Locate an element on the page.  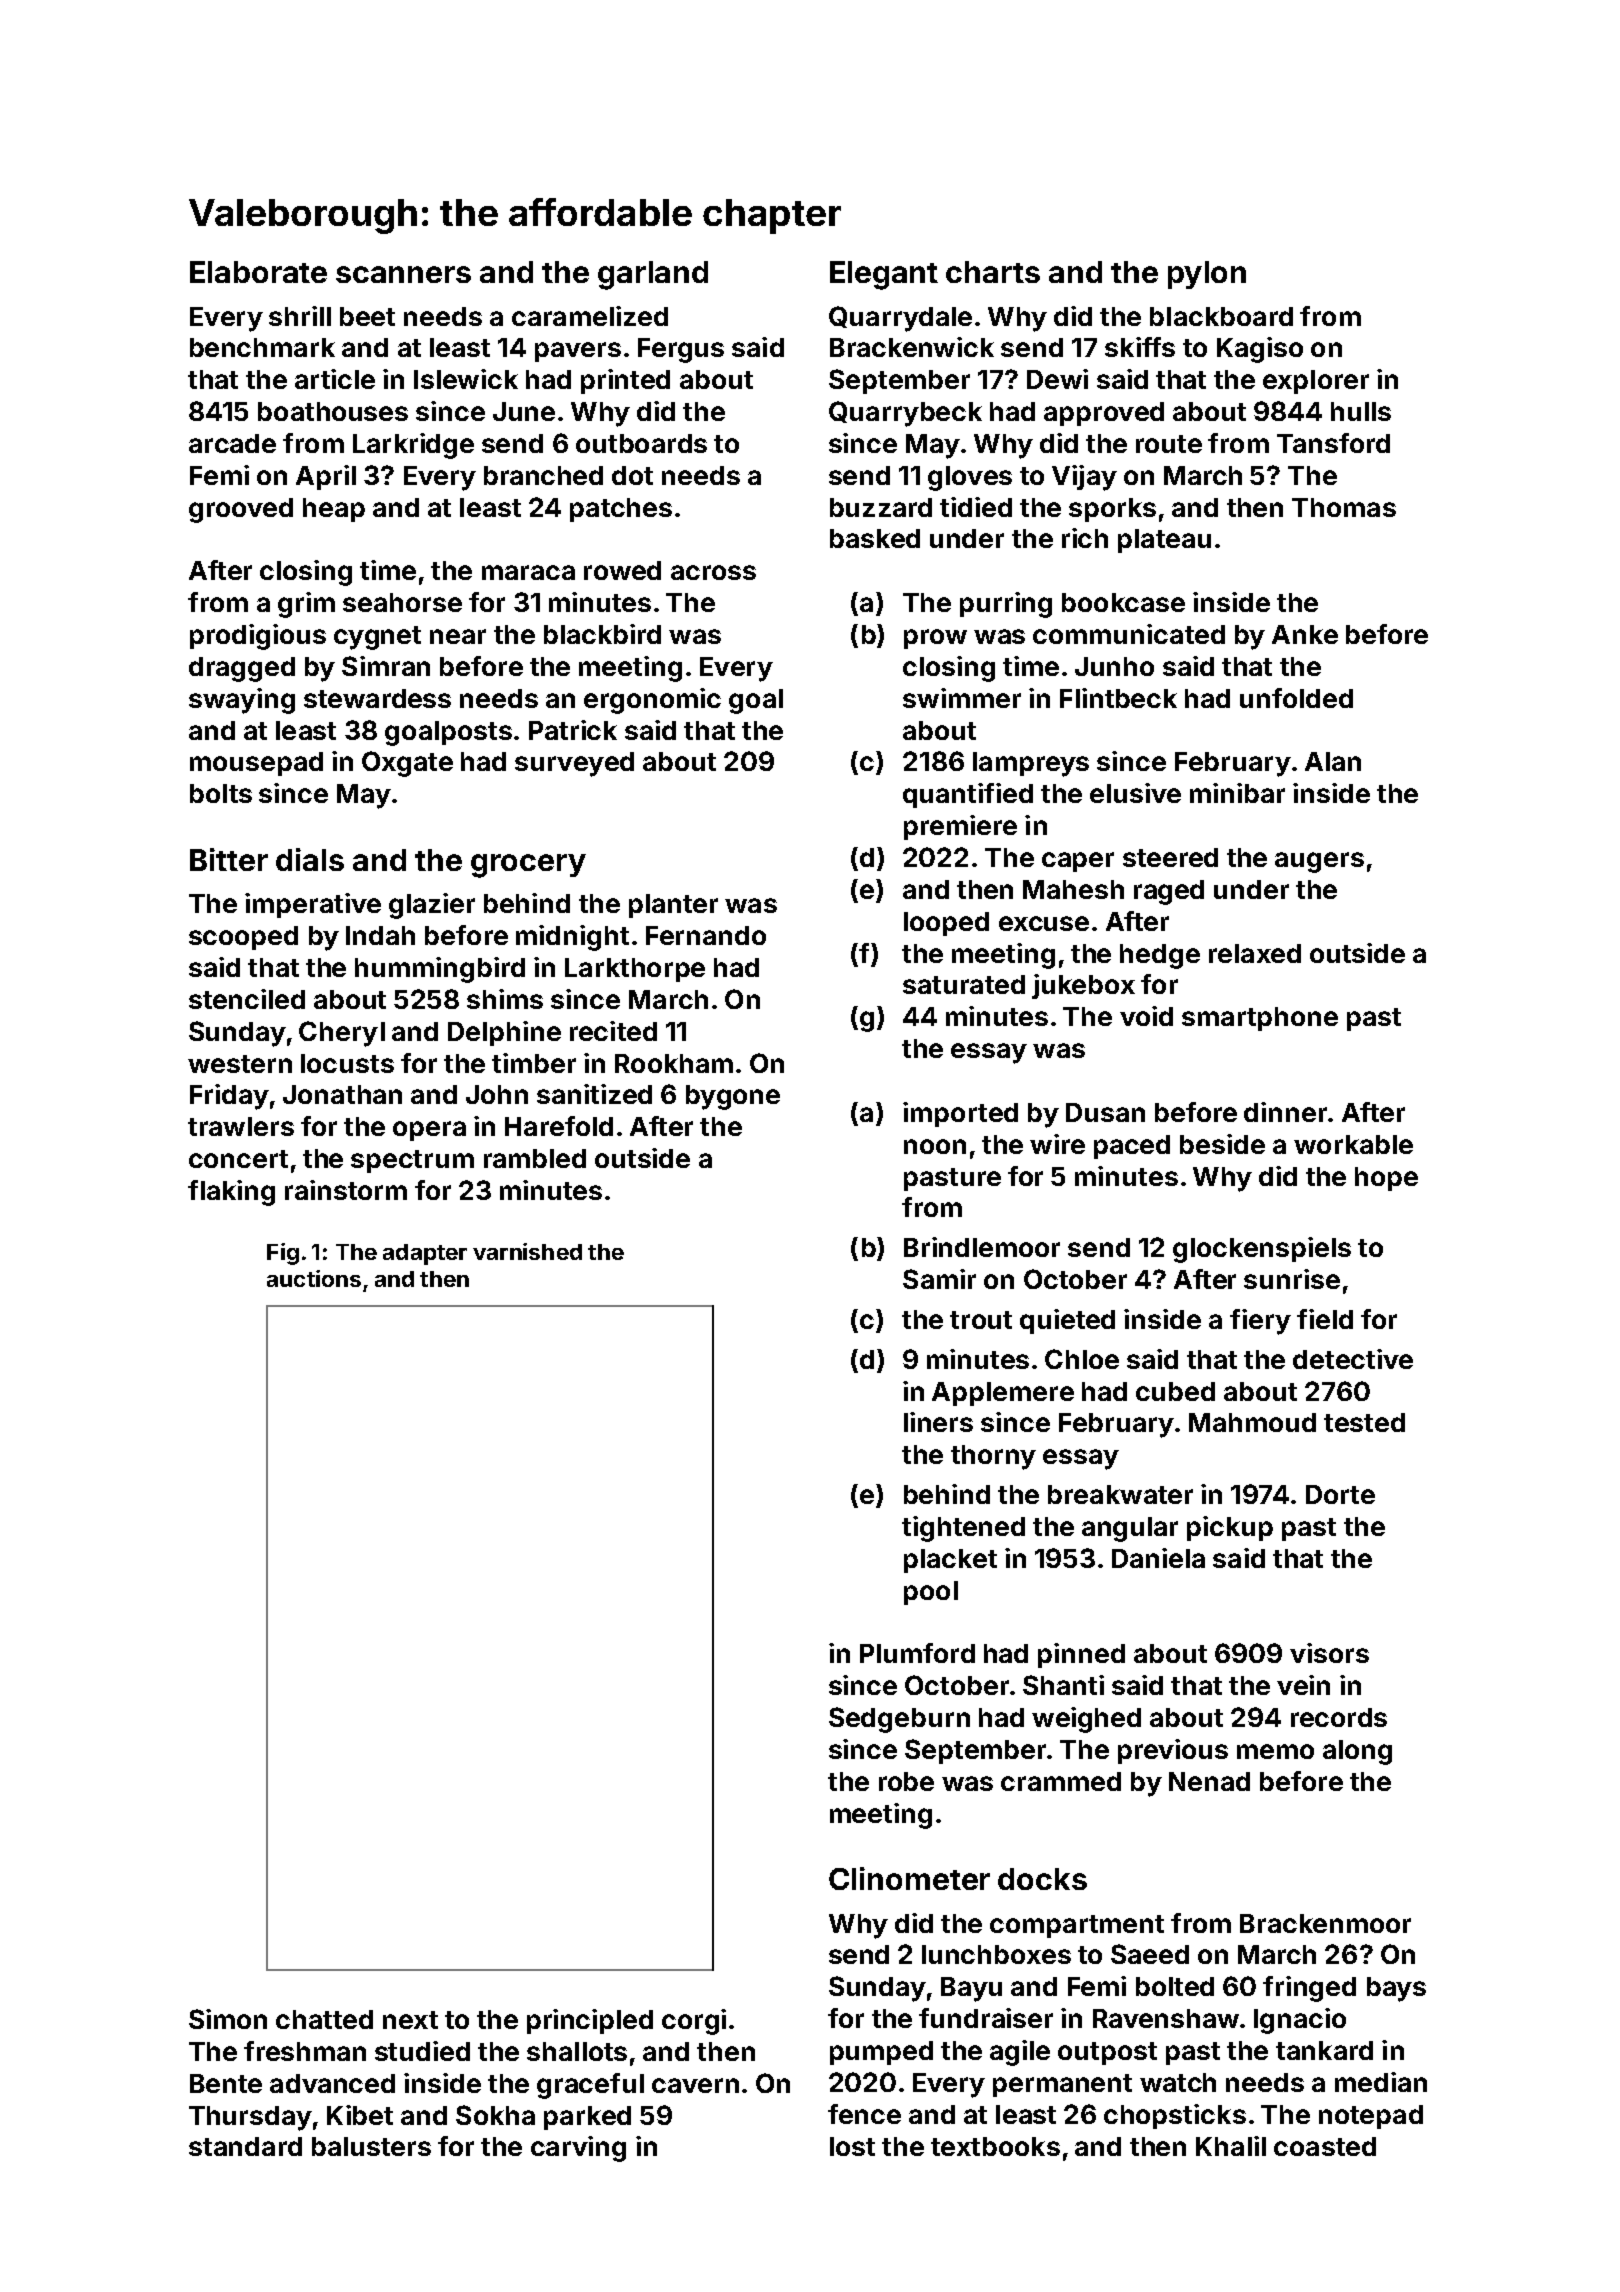
standard is located at coordinates (245, 2146).
